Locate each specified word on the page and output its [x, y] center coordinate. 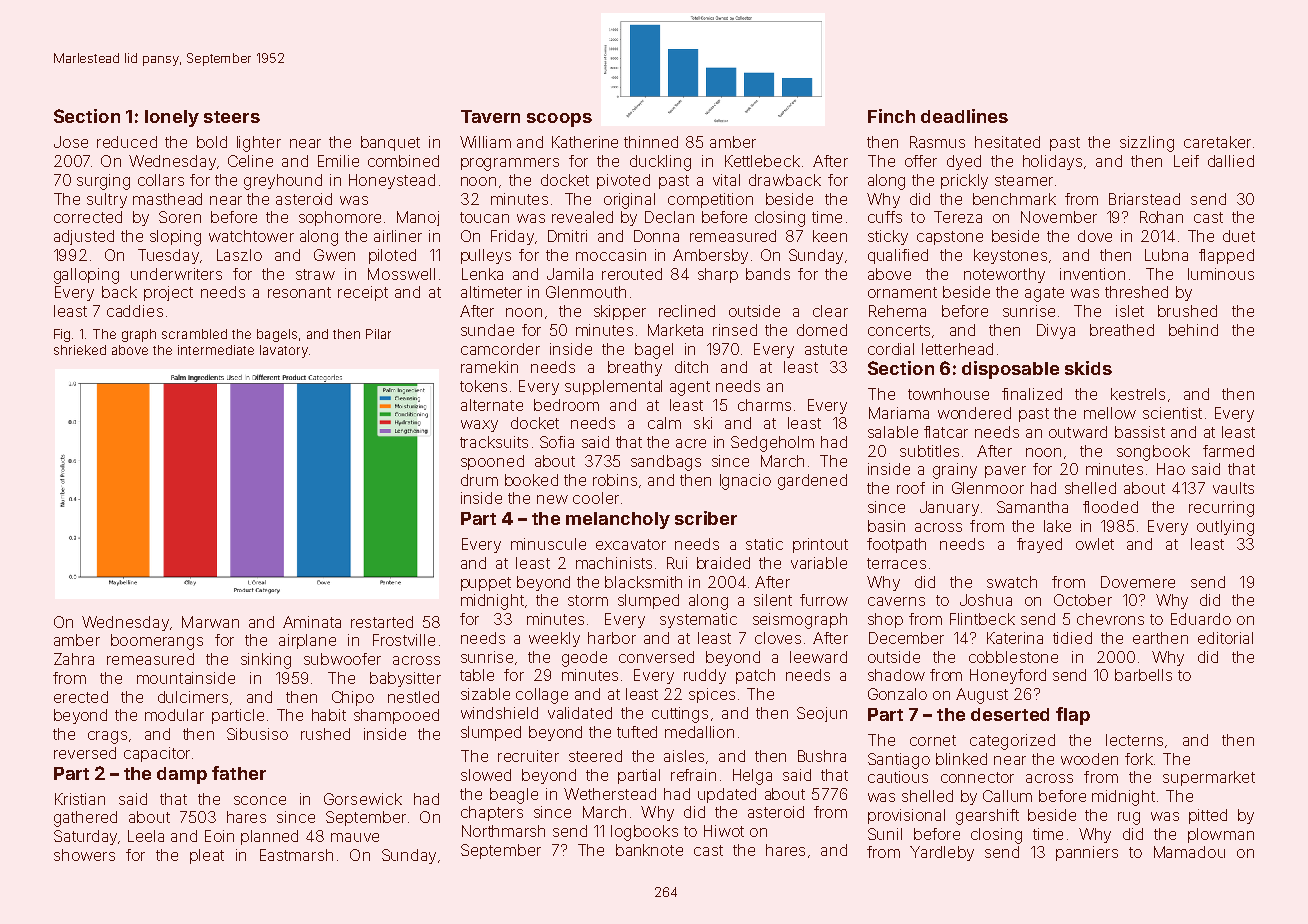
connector [977, 777]
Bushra [822, 756]
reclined [687, 311]
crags [107, 737]
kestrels [1138, 394]
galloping [86, 276]
